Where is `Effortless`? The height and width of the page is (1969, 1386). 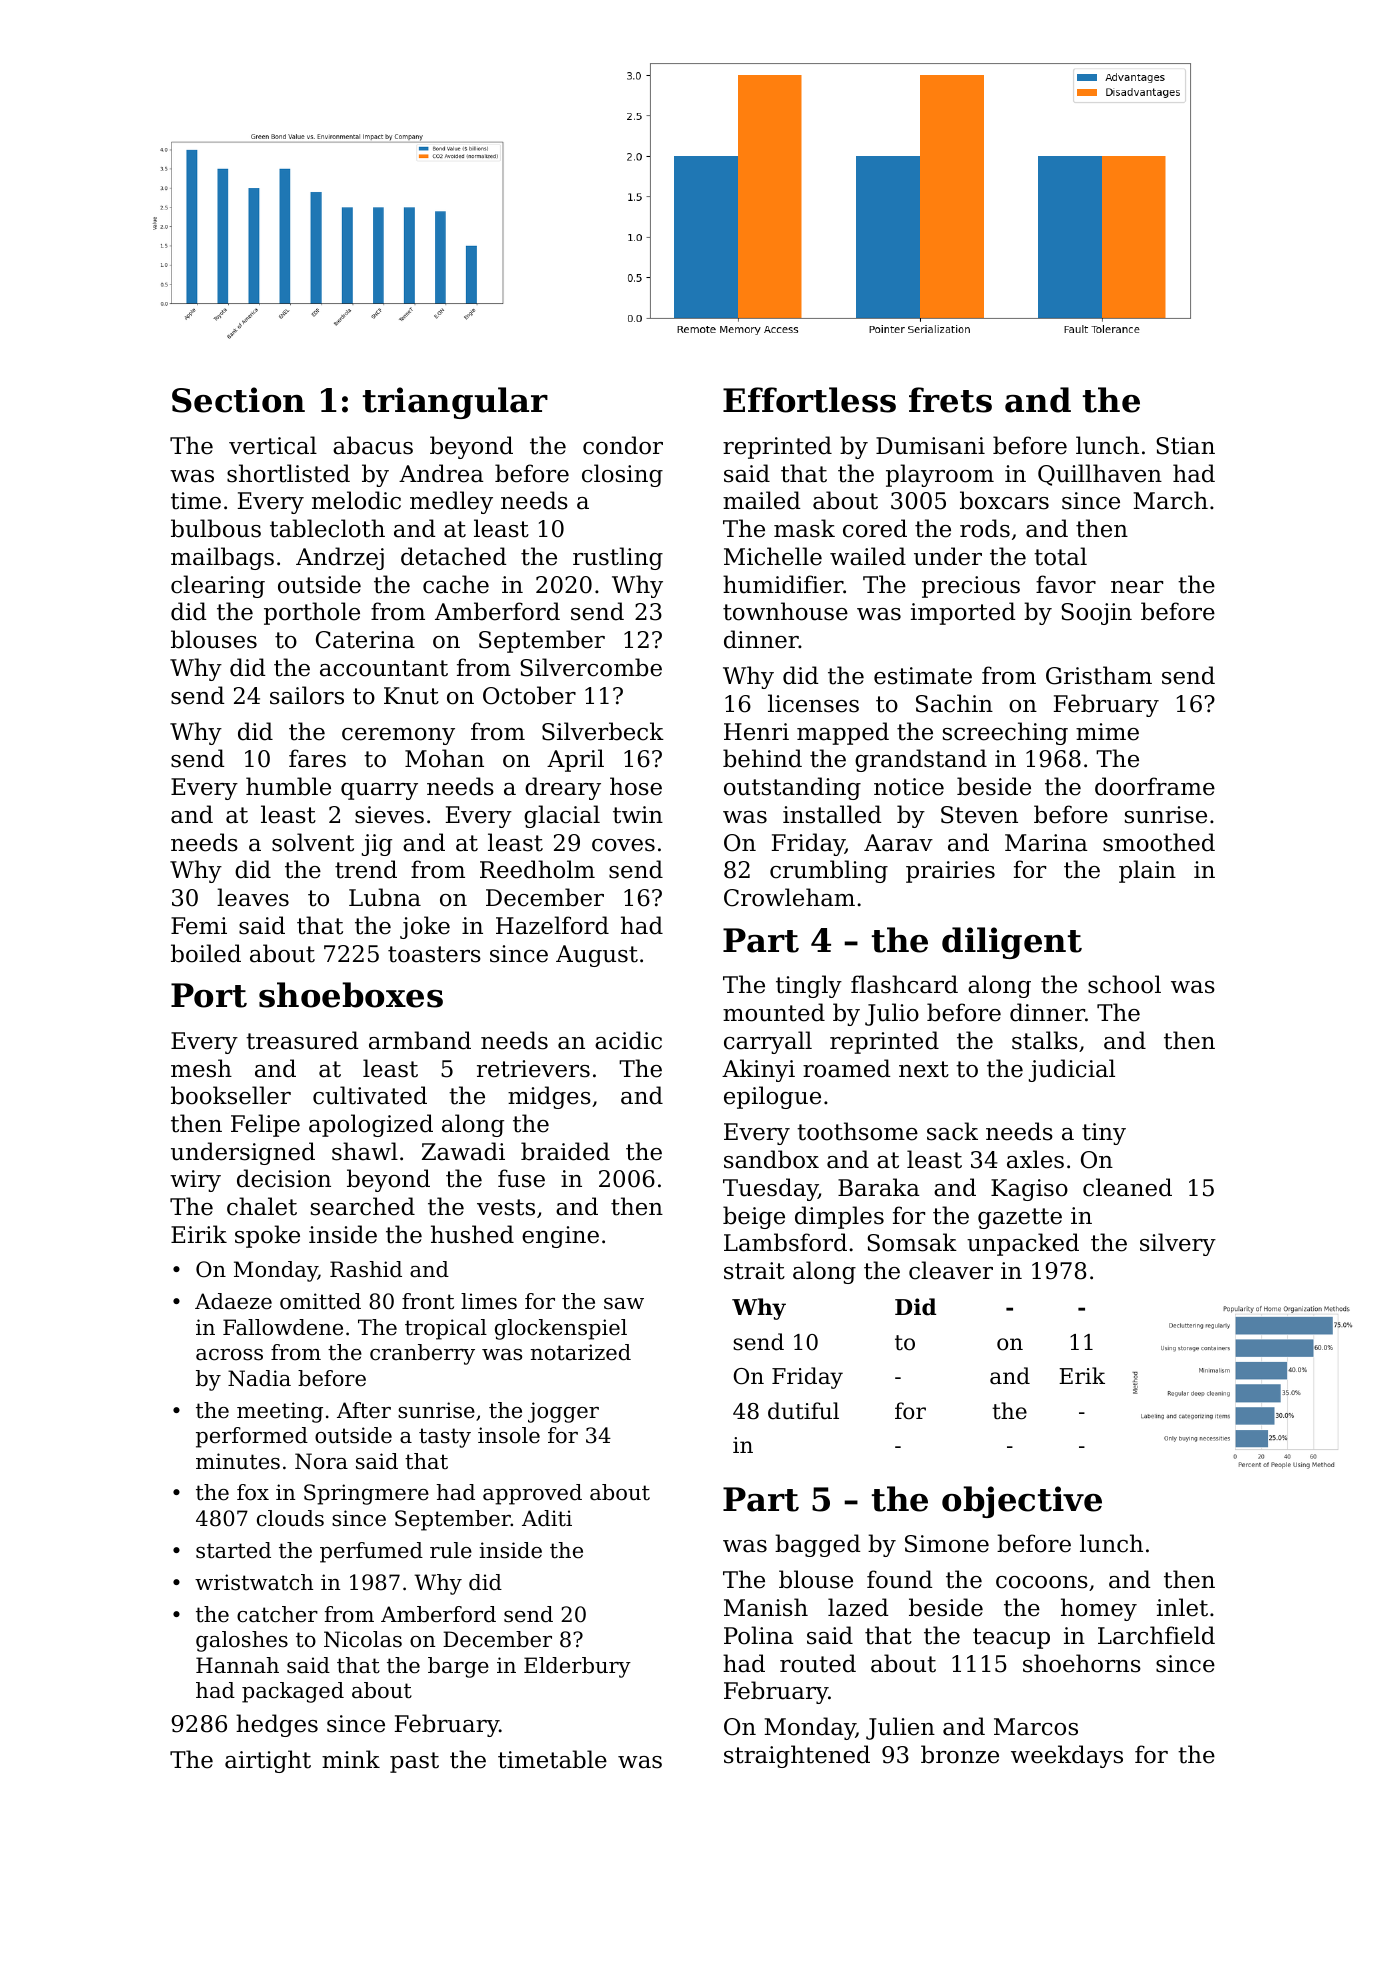 Effortless is located at coordinates (809, 400).
